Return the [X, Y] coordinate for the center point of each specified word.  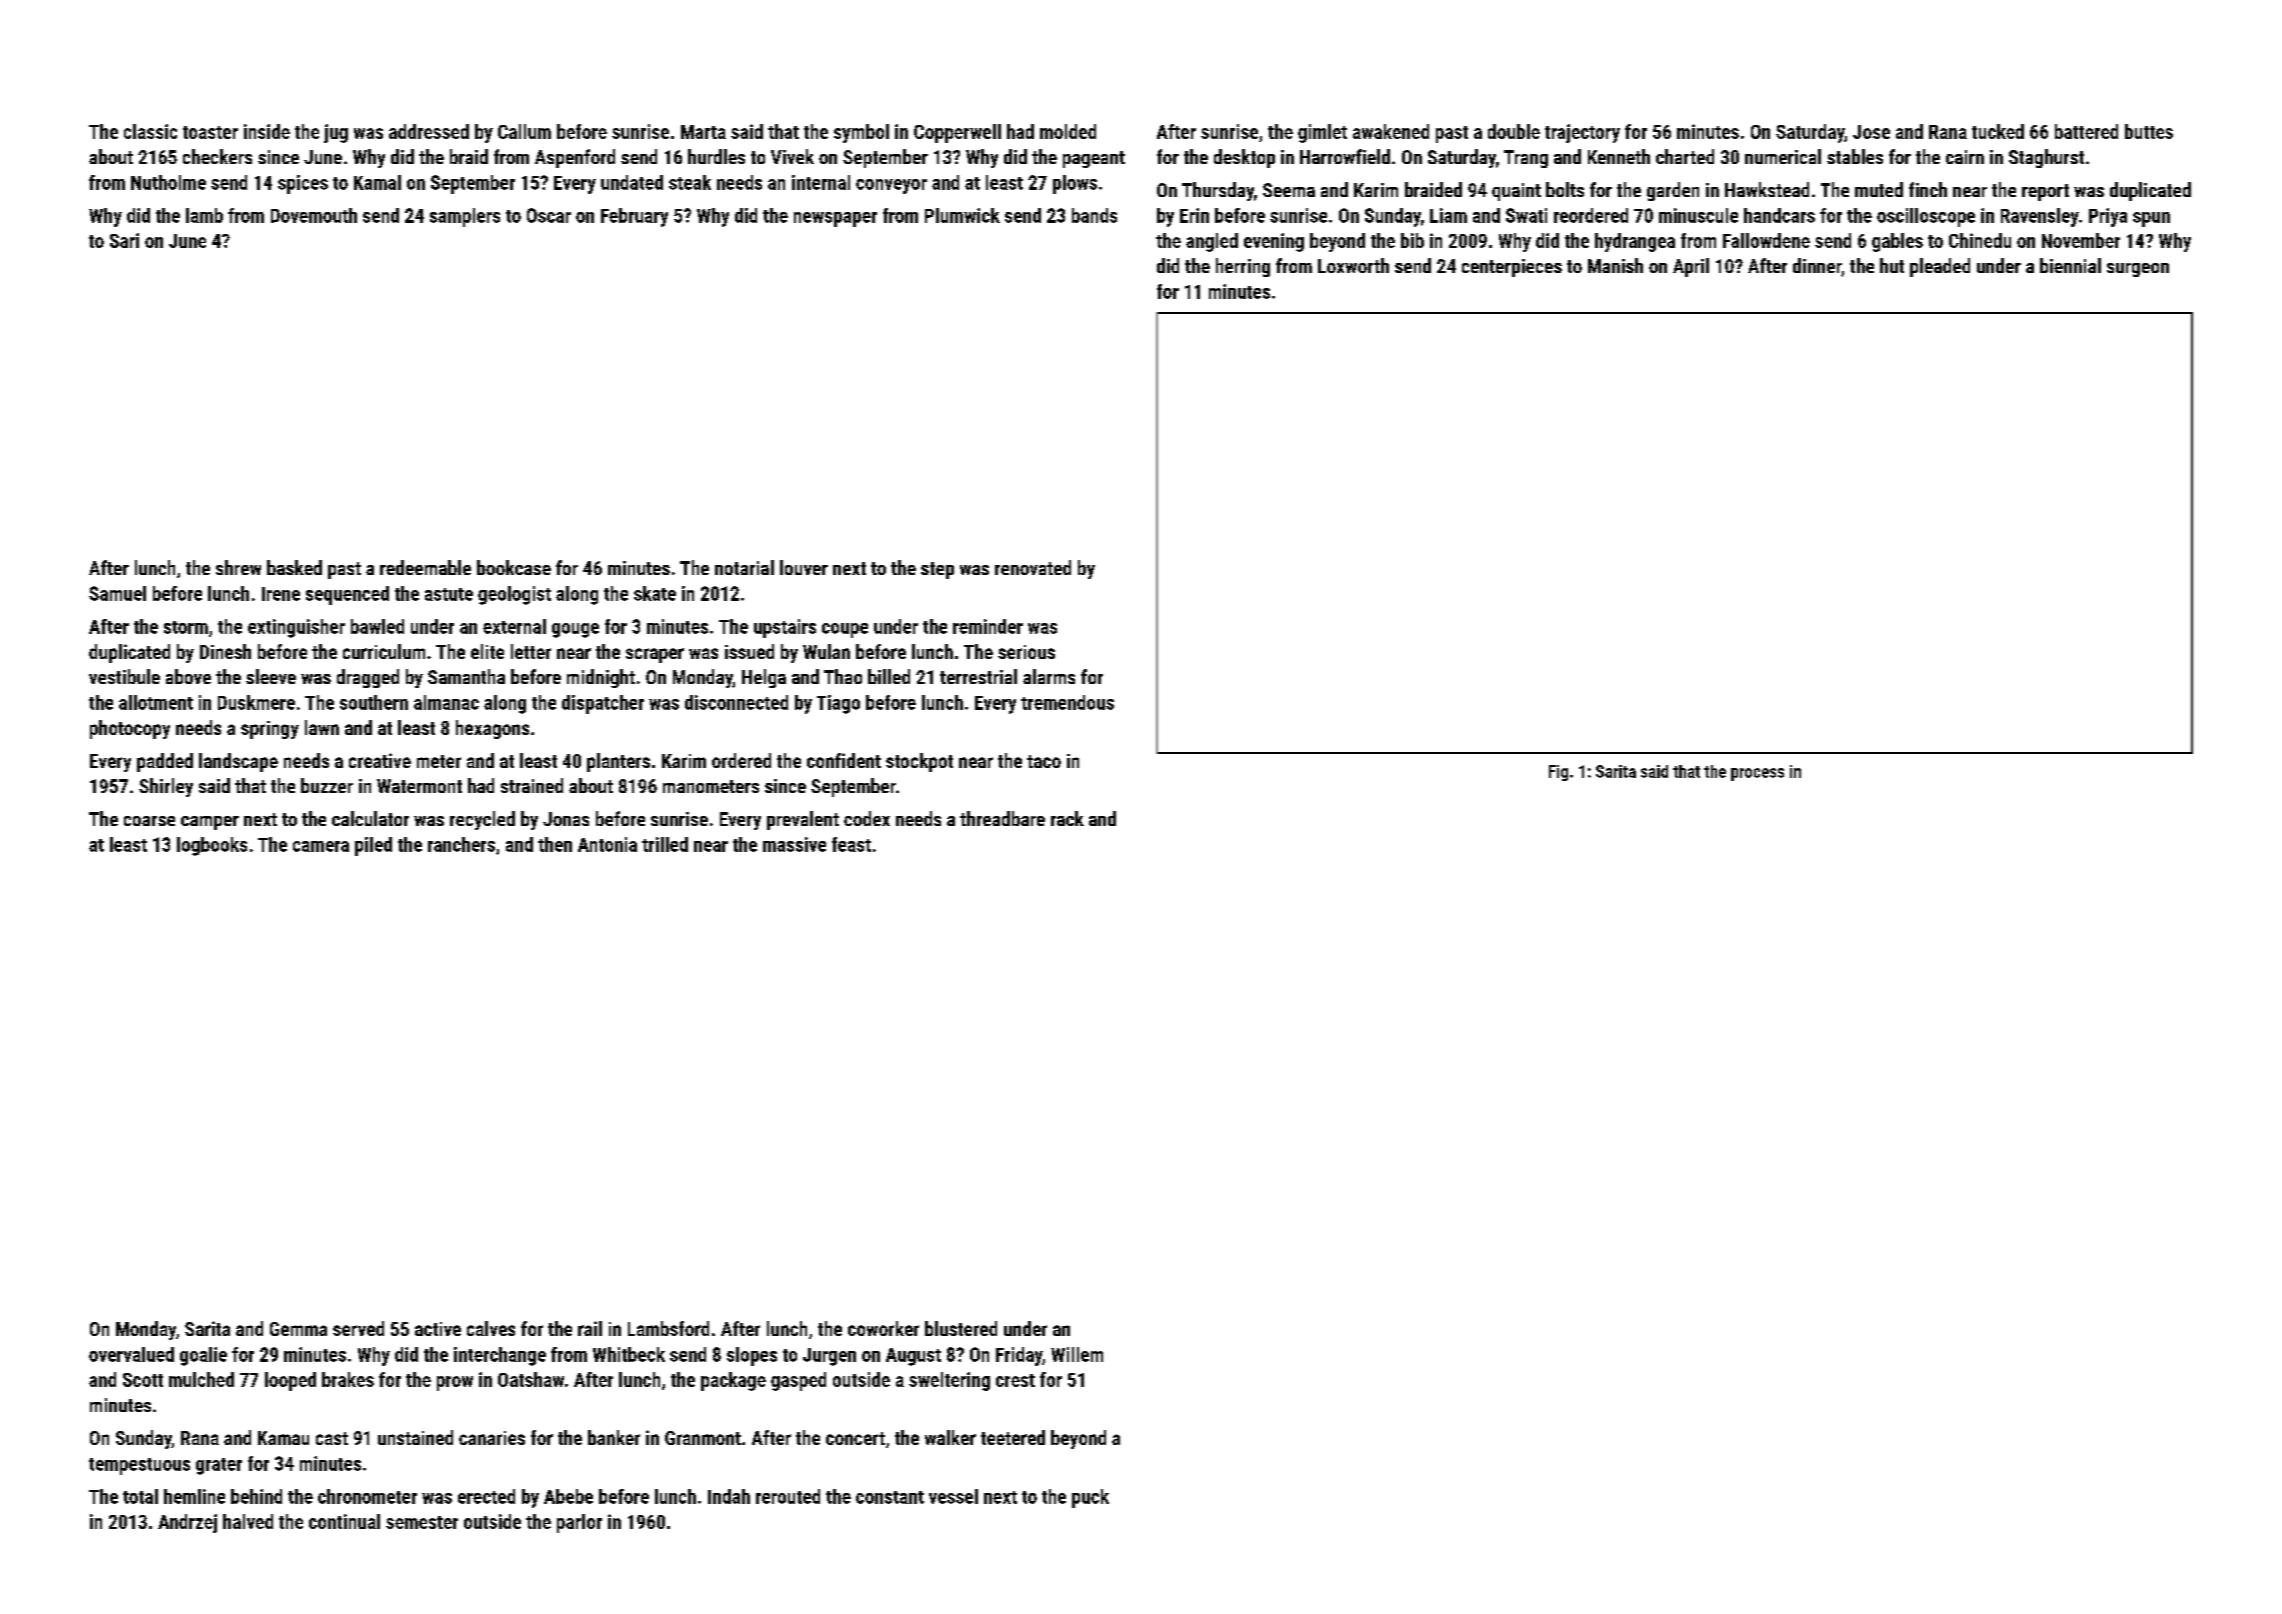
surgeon [2138, 270]
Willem [1077, 1354]
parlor [579, 1523]
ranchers [461, 844]
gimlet [1322, 133]
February [634, 217]
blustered [961, 1328]
